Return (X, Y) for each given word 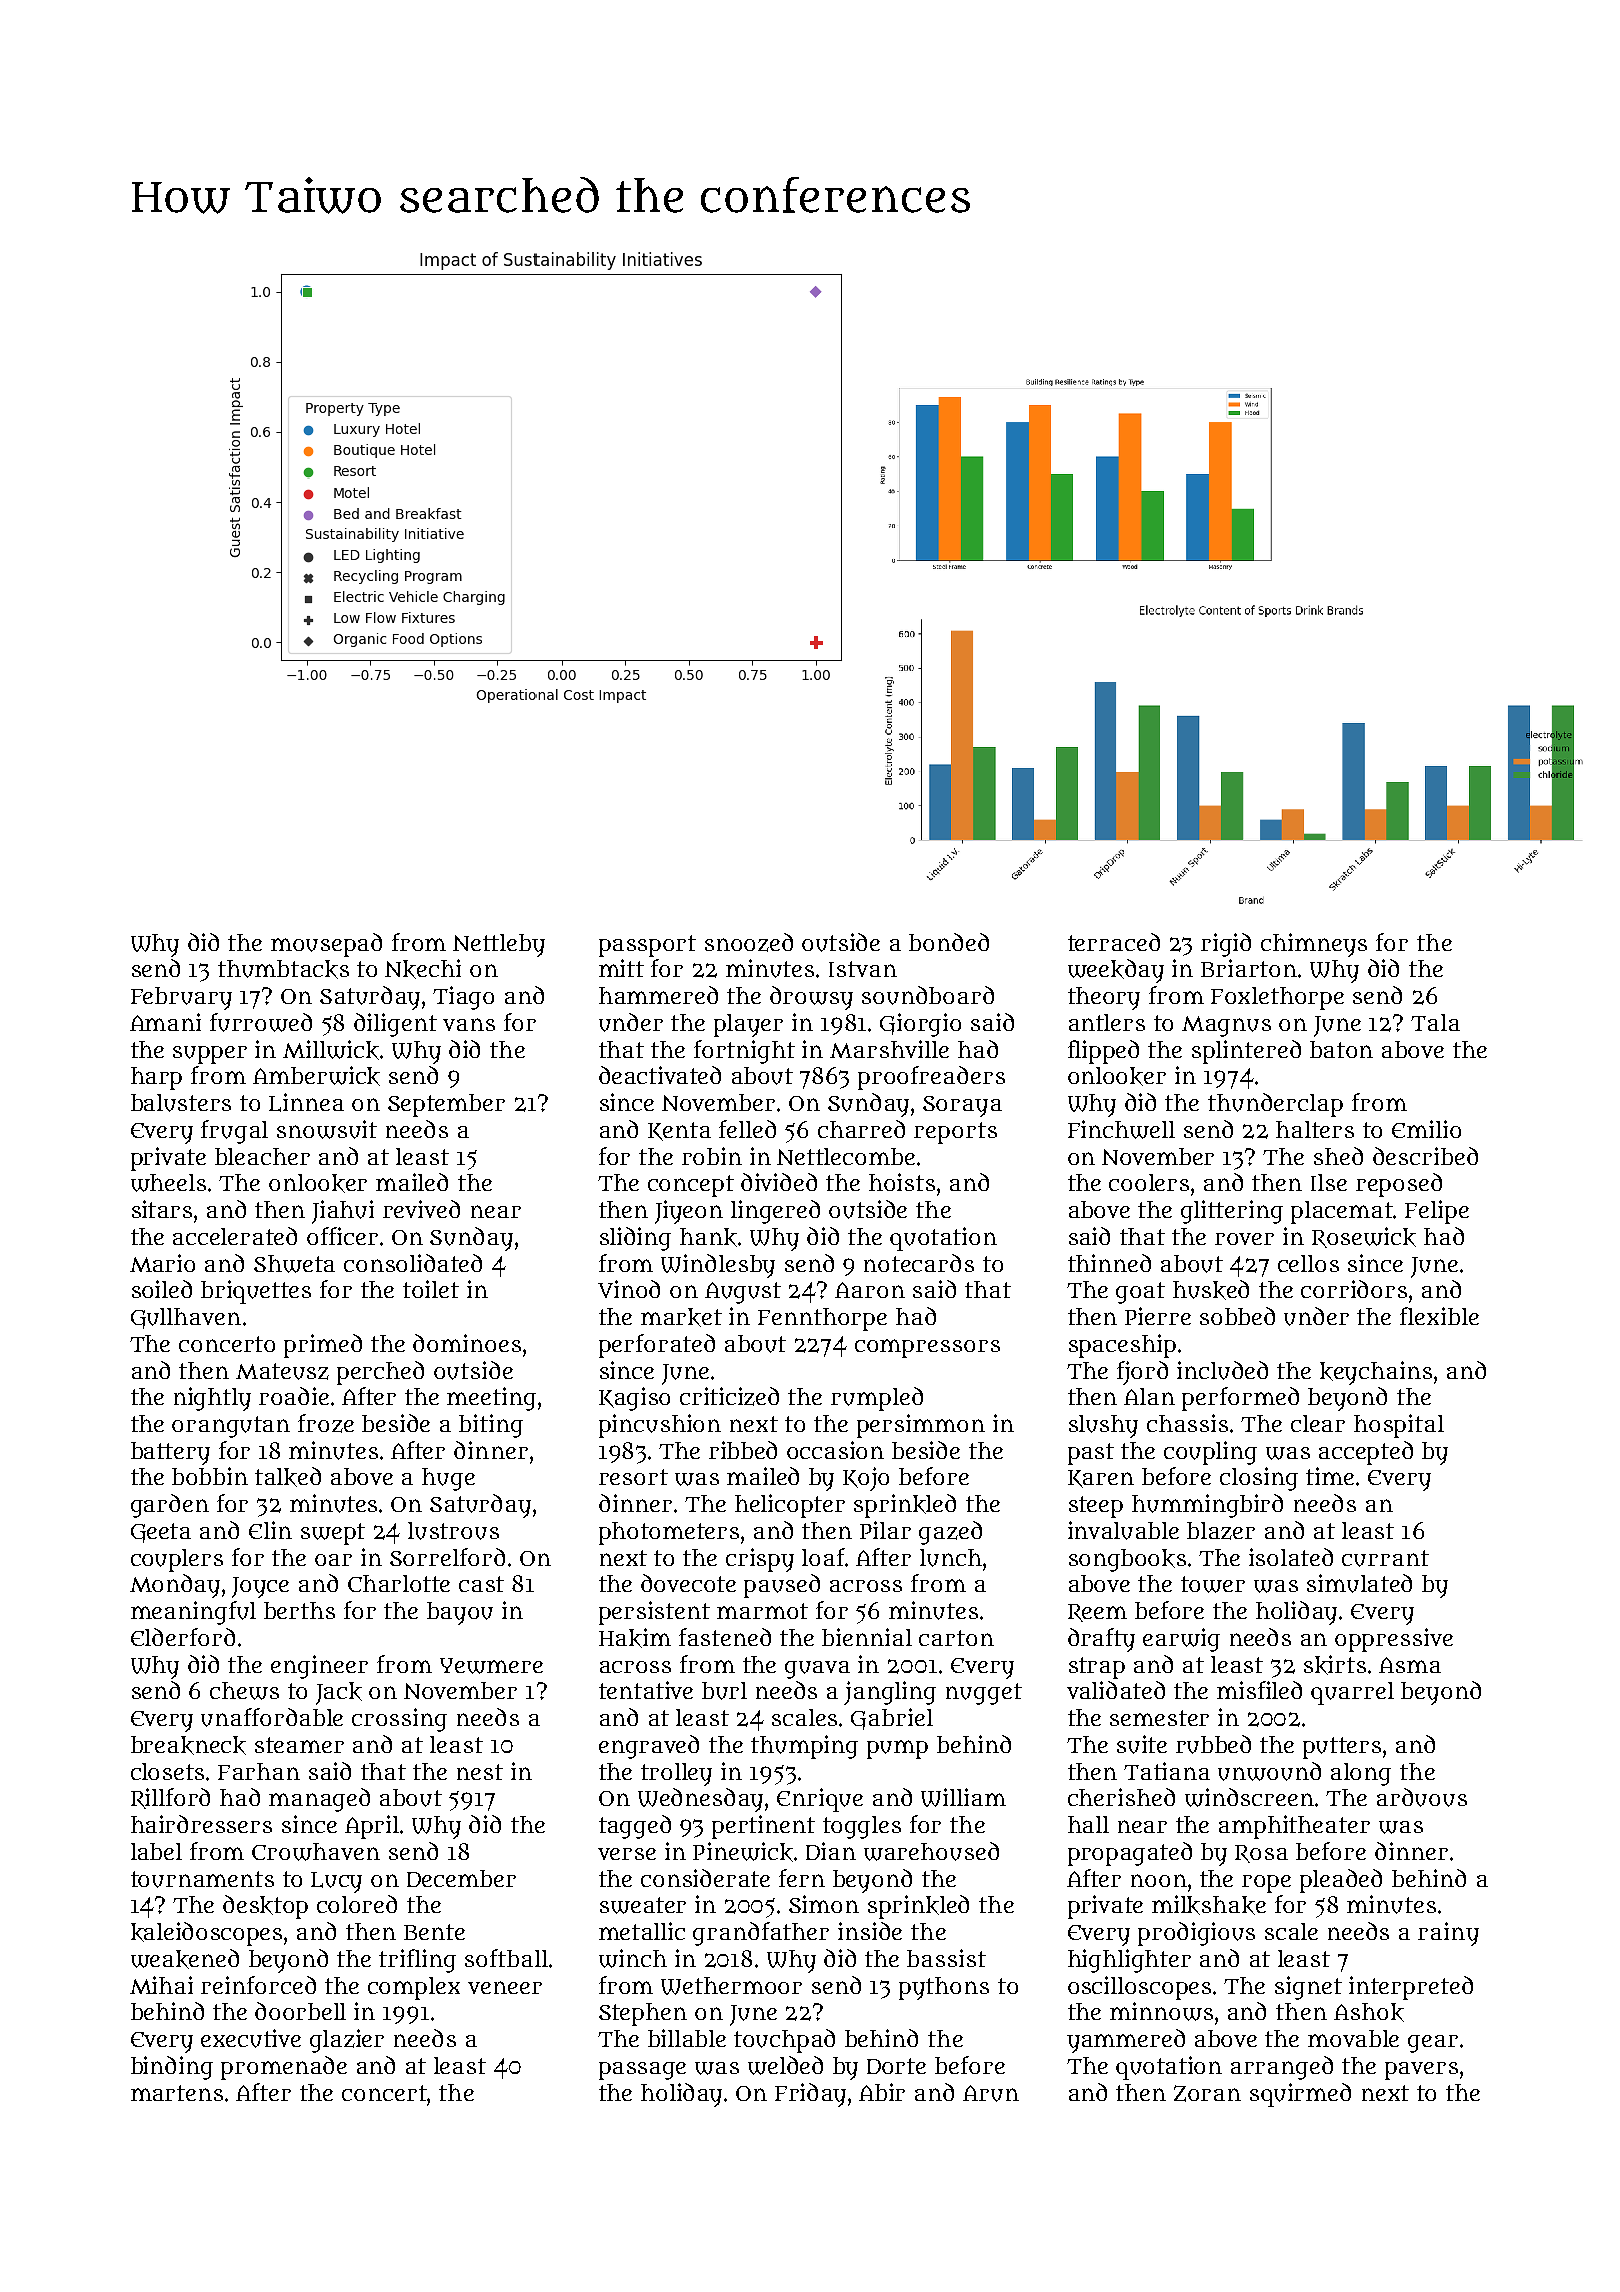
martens (177, 2093)
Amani (165, 1022)
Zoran (1207, 2093)
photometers (669, 1533)
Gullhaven (186, 1318)
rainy (1448, 1934)
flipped (1103, 1052)
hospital (1399, 1426)
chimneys (1314, 945)
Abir (882, 2092)
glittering (1232, 1212)
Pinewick (743, 1852)
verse (627, 1854)
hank (708, 1237)
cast (481, 1584)
